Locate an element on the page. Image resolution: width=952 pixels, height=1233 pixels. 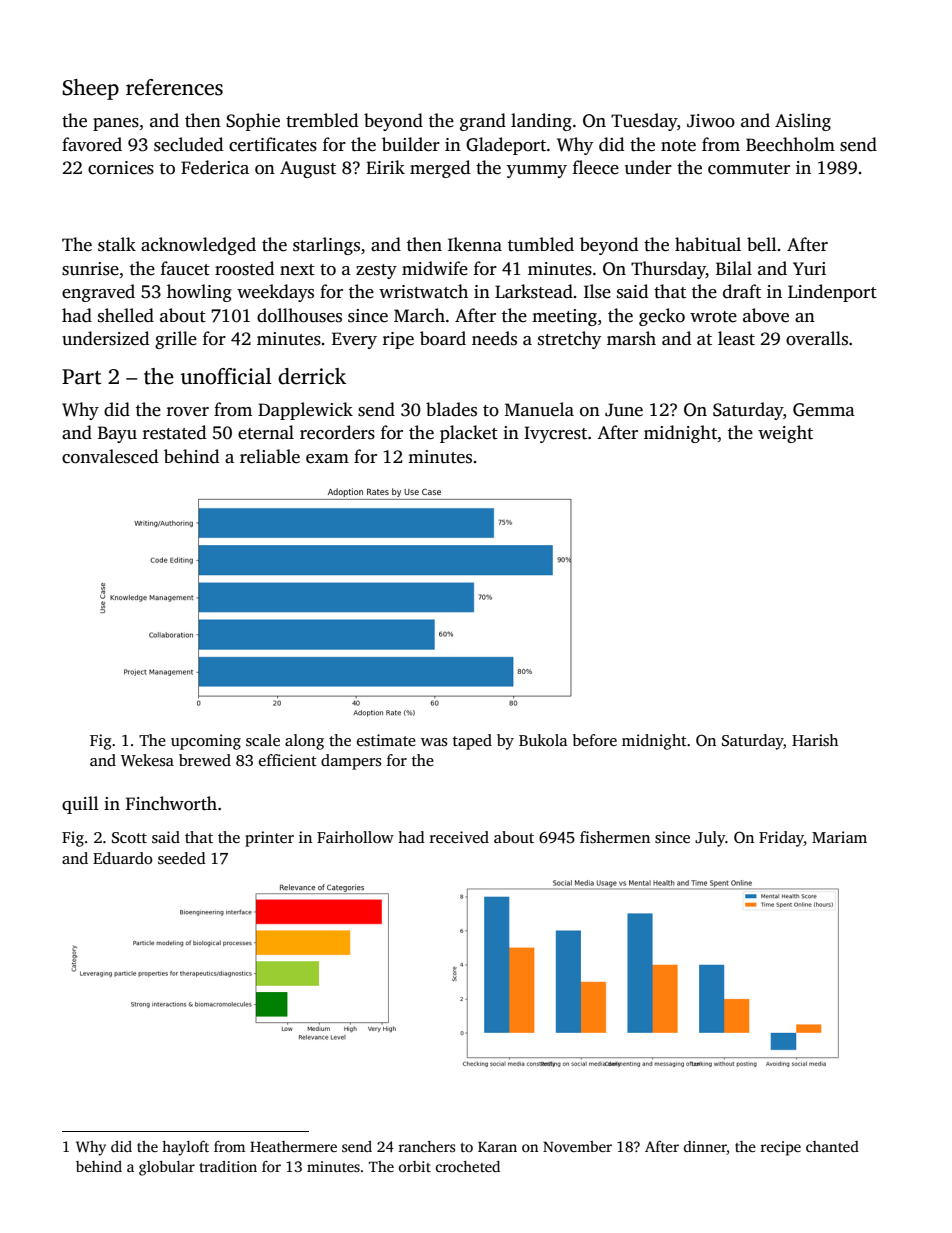
received is located at coordinates (459, 837).
